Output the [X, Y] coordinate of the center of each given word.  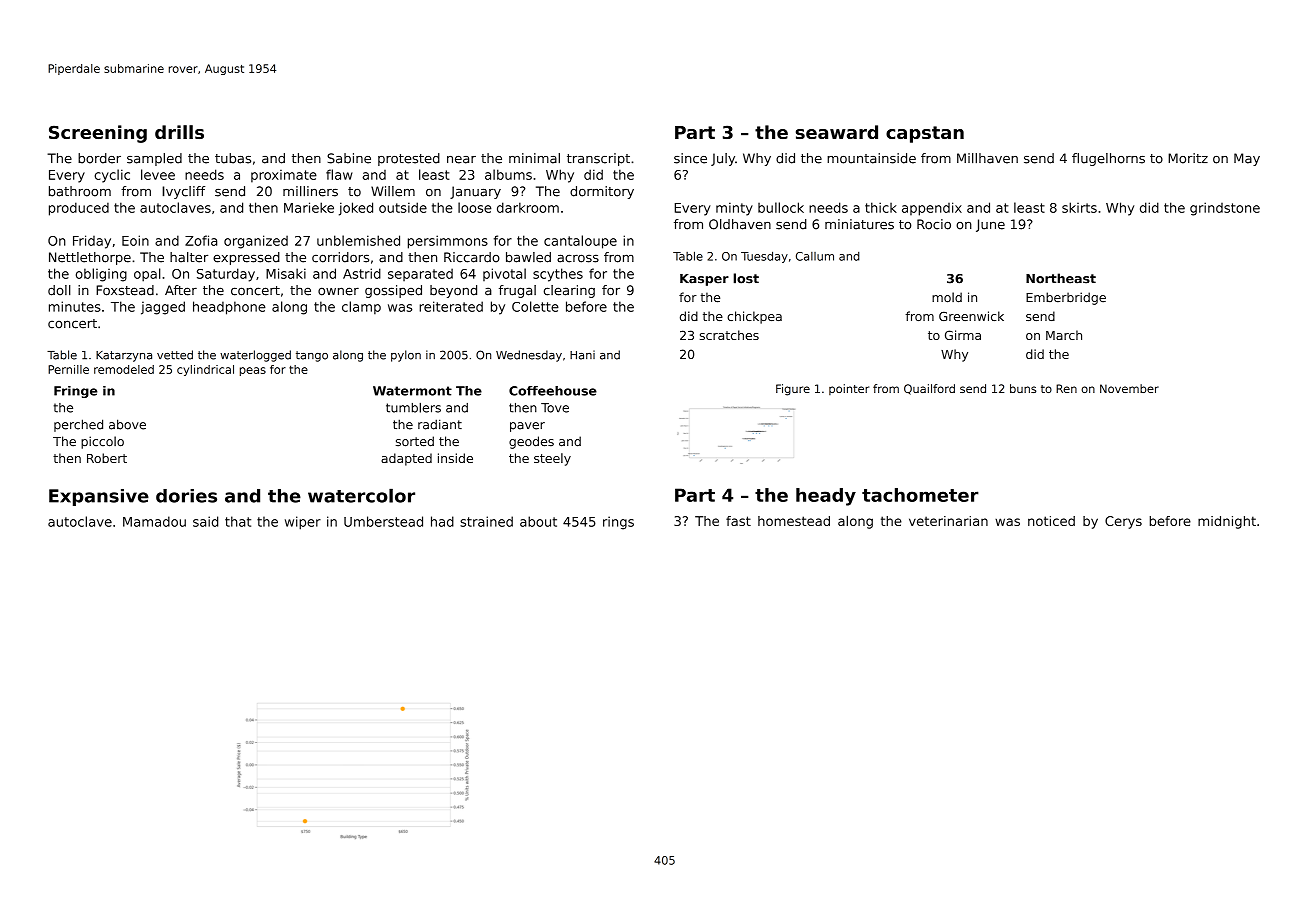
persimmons [448, 242]
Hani [582, 355]
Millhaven [987, 158]
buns [1023, 388]
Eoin [135, 240]
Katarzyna [124, 356]
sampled [154, 159]
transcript [598, 159]
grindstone [1225, 209]
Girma [963, 335]
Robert [107, 458]
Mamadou [154, 521]
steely [552, 459]
